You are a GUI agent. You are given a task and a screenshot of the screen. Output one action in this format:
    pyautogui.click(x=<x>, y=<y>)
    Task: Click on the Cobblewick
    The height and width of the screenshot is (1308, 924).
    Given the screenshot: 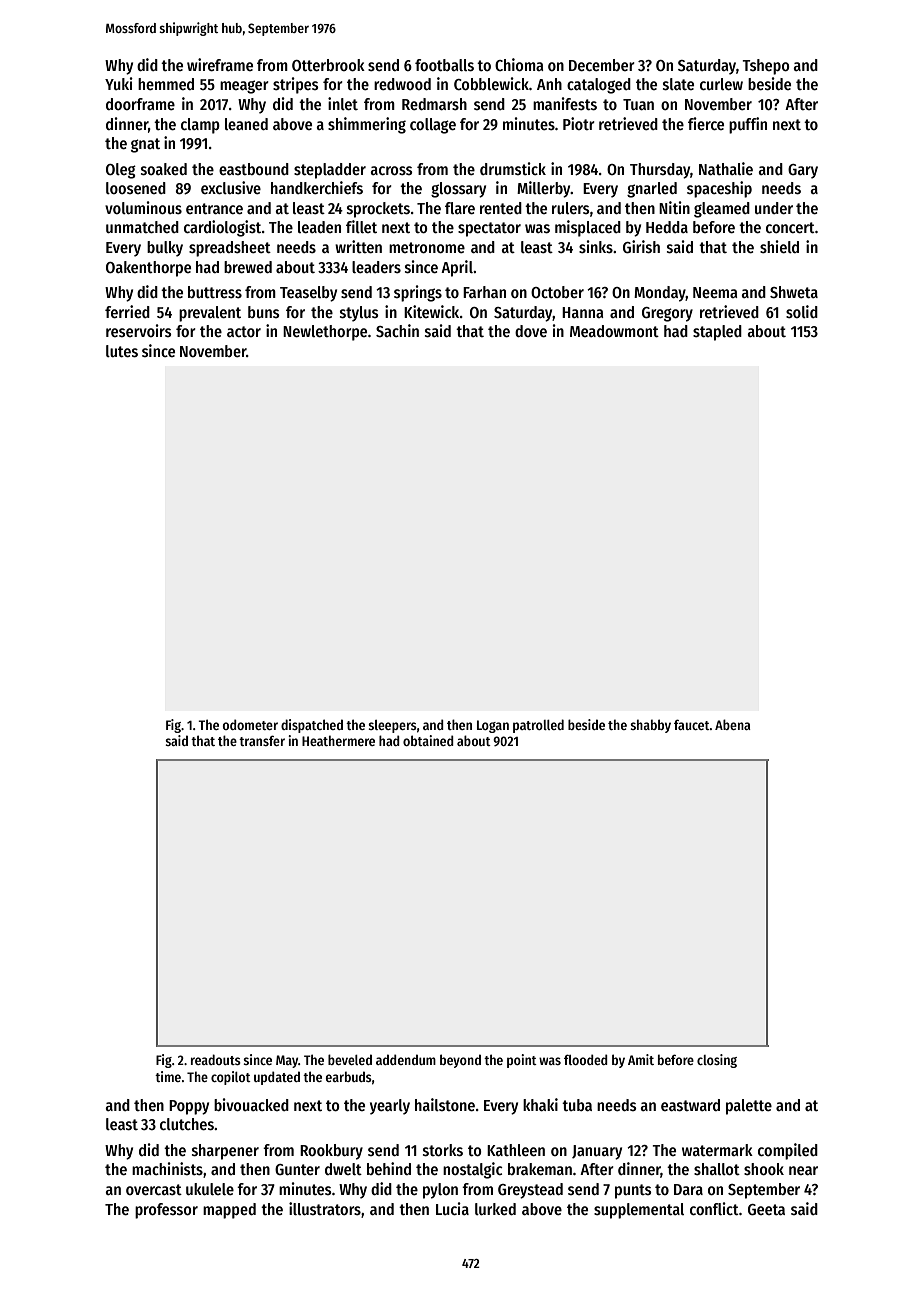 What is the action you would take?
    pyautogui.click(x=491, y=83)
